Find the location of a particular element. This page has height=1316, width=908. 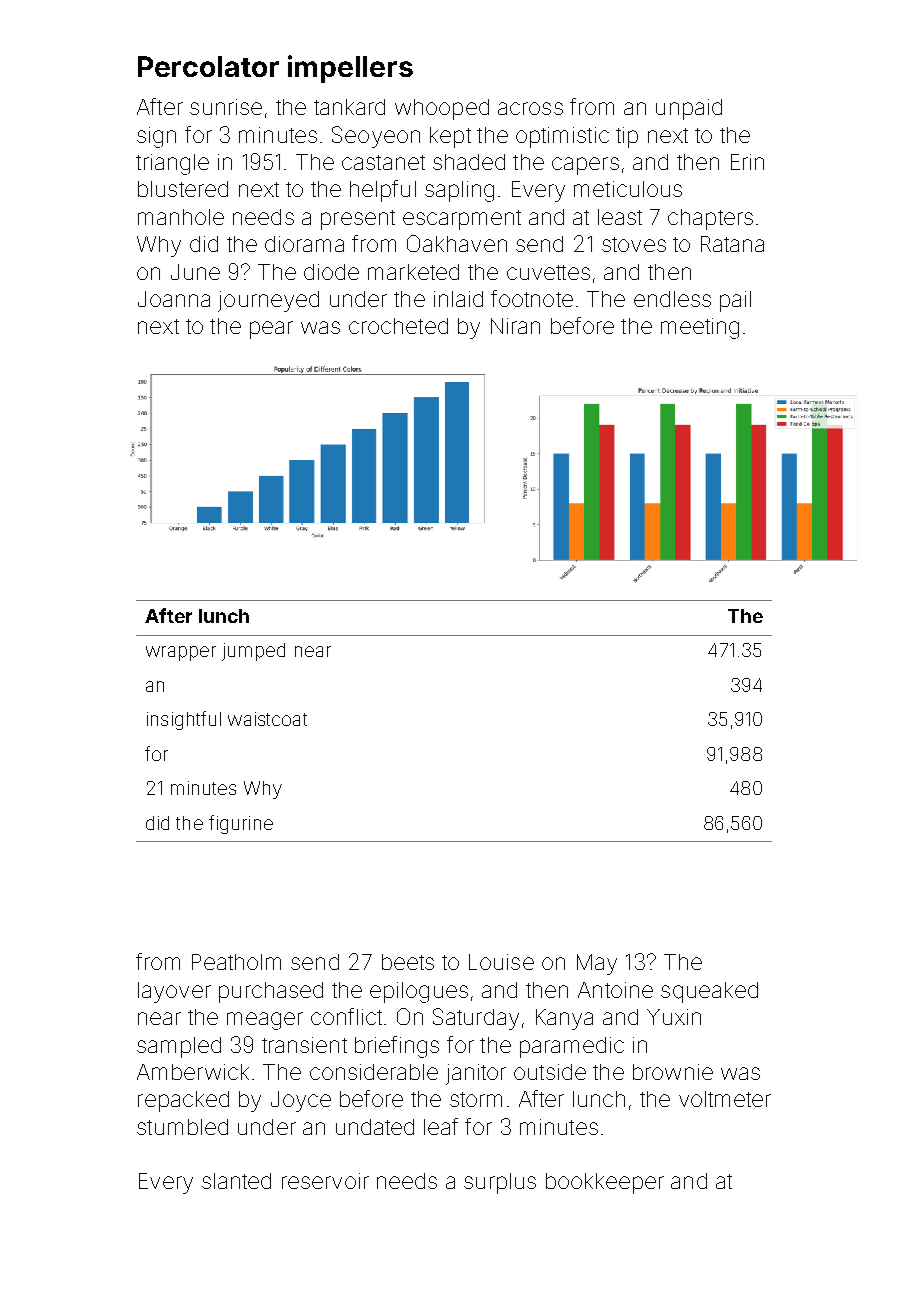

journeyed is located at coordinates (268, 301).
